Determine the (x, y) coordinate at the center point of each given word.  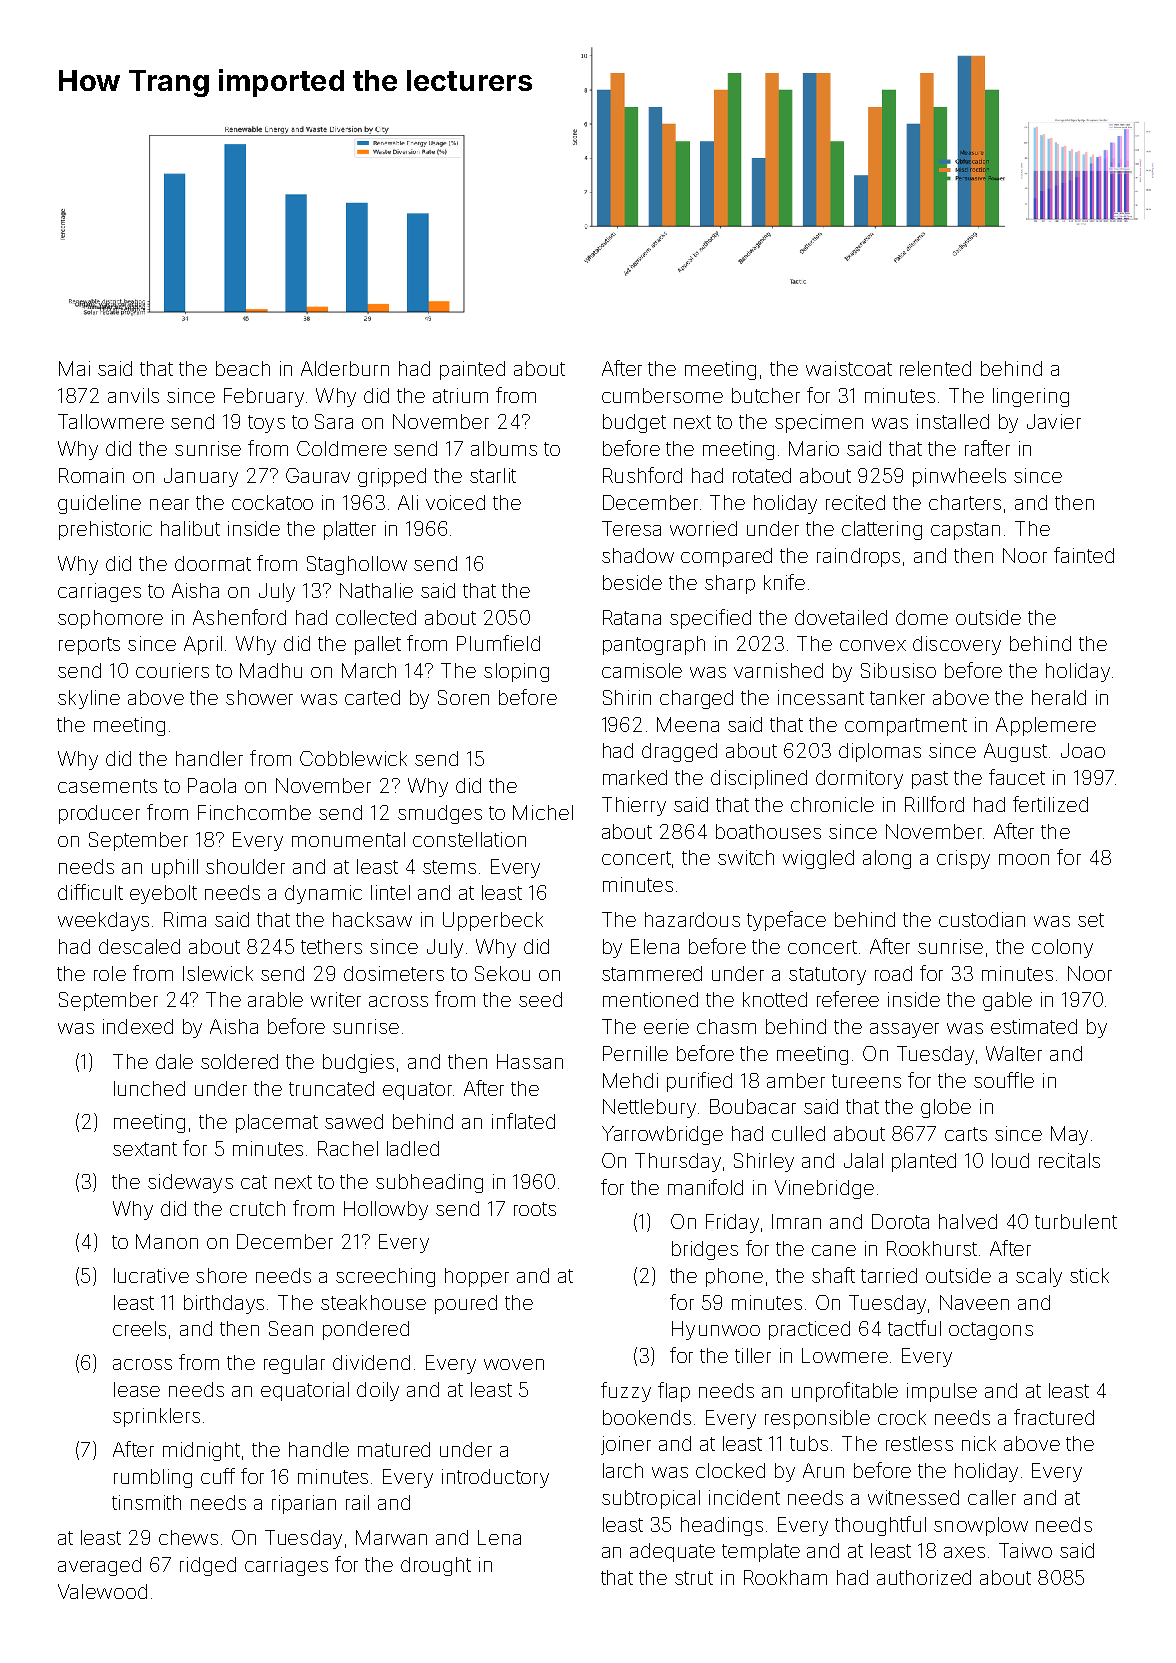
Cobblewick (353, 758)
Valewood (102, 1591)
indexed (138, 1026)
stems (449, 867)
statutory (827, 976)
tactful (914, 1328)
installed (953, 421)
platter (350, 530)
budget (634, 423)
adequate (672, 1552)
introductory (495, 1478)
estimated (1034, 1026)
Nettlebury (649, 1108)
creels (139, 1328)
